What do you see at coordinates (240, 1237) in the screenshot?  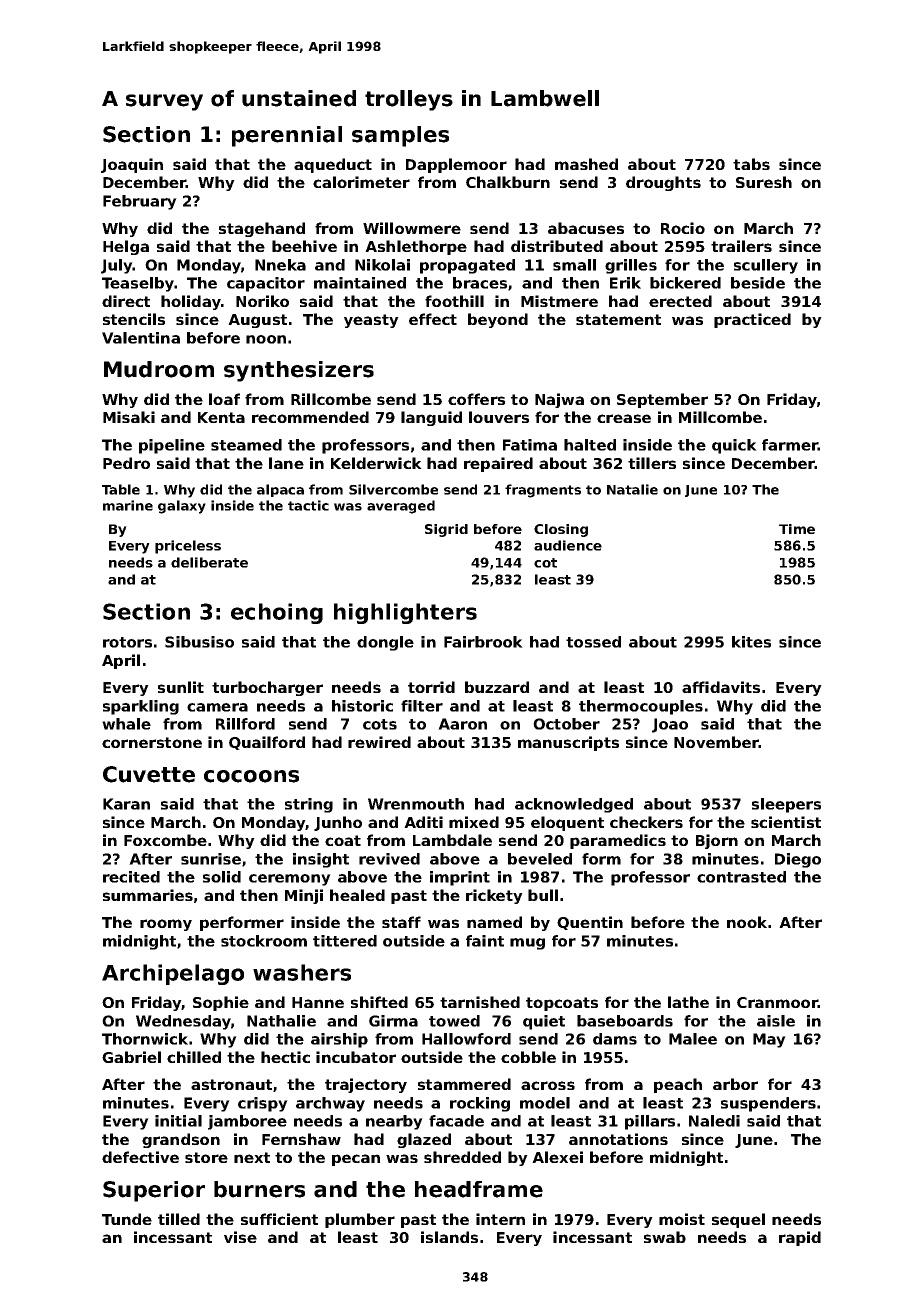 I see `vise` at bounding box center [240, 1237].
